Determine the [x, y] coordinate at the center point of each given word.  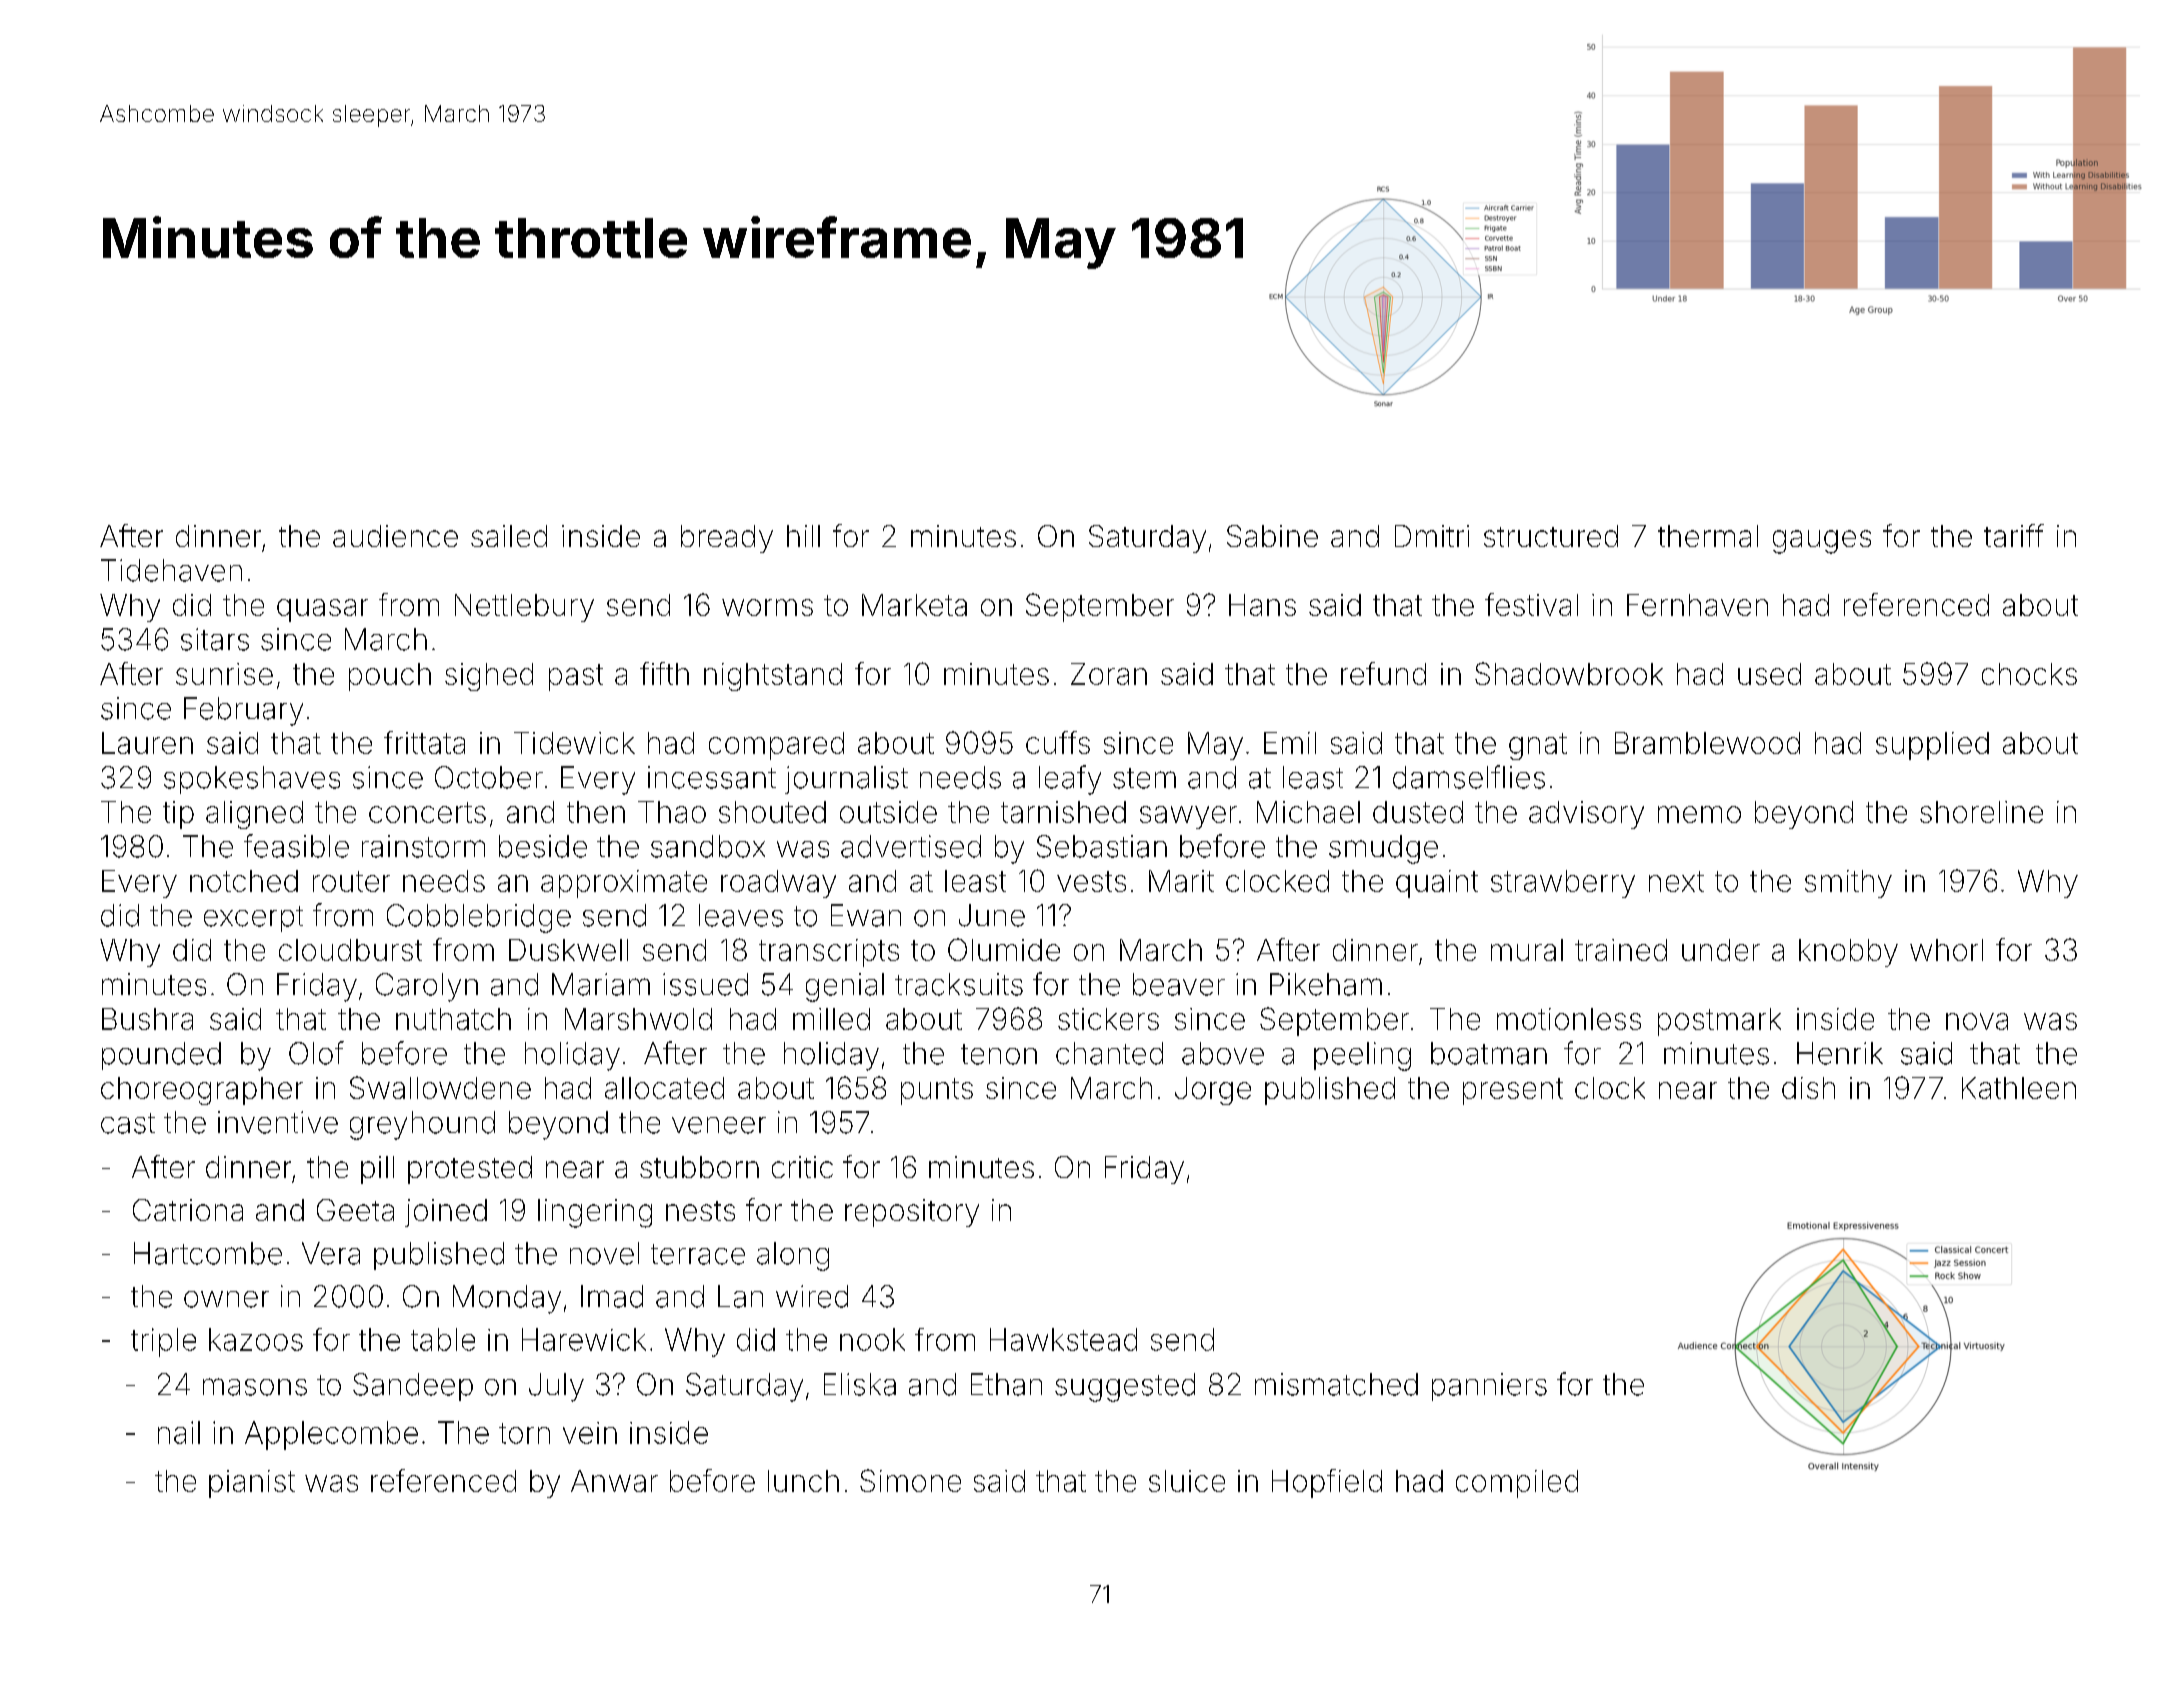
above [1223, 1053]
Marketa [914, 605]
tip [178, 815]
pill [377, 1170]
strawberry [1563, 884]
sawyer [1188, 817]
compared [776, 746]
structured [1551, 536]
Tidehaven [171, 570]
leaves [741, 915]
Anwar [614, 1481]
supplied [1932, 746]
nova [1977, 1021]
